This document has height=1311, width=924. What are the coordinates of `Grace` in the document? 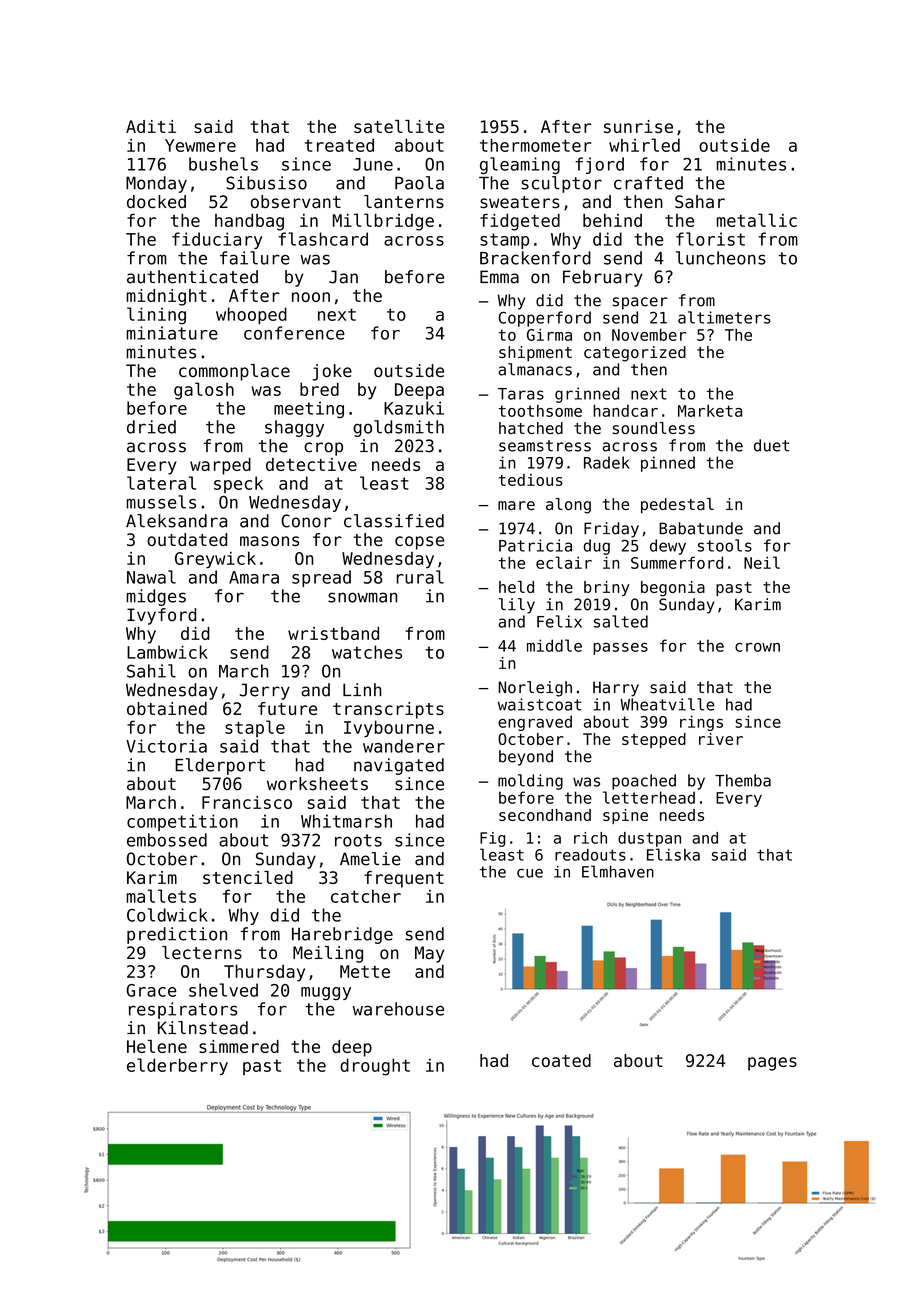 It's located at (151, 990).
